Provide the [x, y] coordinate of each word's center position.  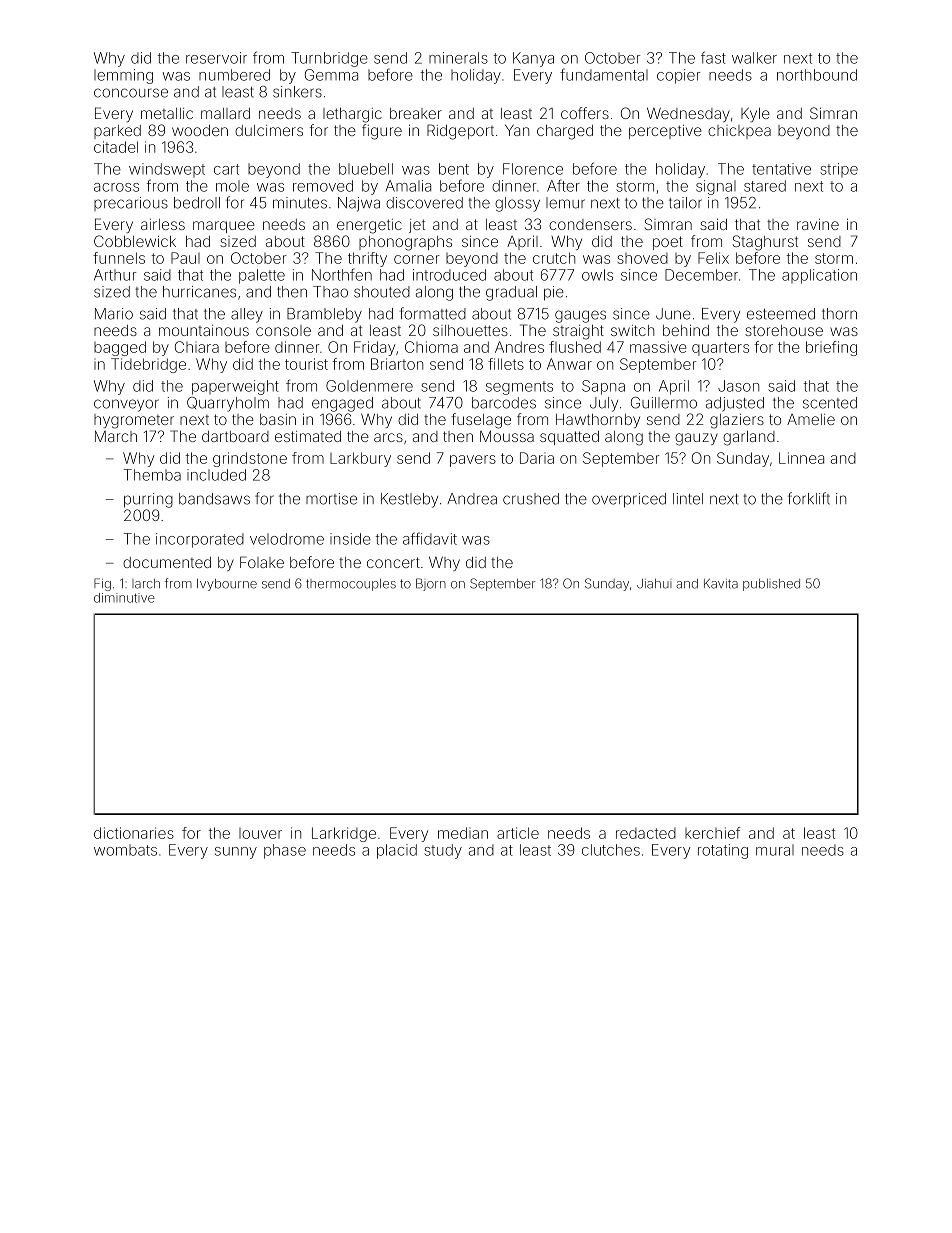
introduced [449, 275]
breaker [416, 113]
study [443, 851]
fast [713, 57]
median [463, 833]
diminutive [124, 598]
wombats [125, 850]
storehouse [784, 330]
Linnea [801, 458]
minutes [300, 203]
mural [775, 850]
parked [117, 132]
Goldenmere [369, 386]
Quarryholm [228, 404]
